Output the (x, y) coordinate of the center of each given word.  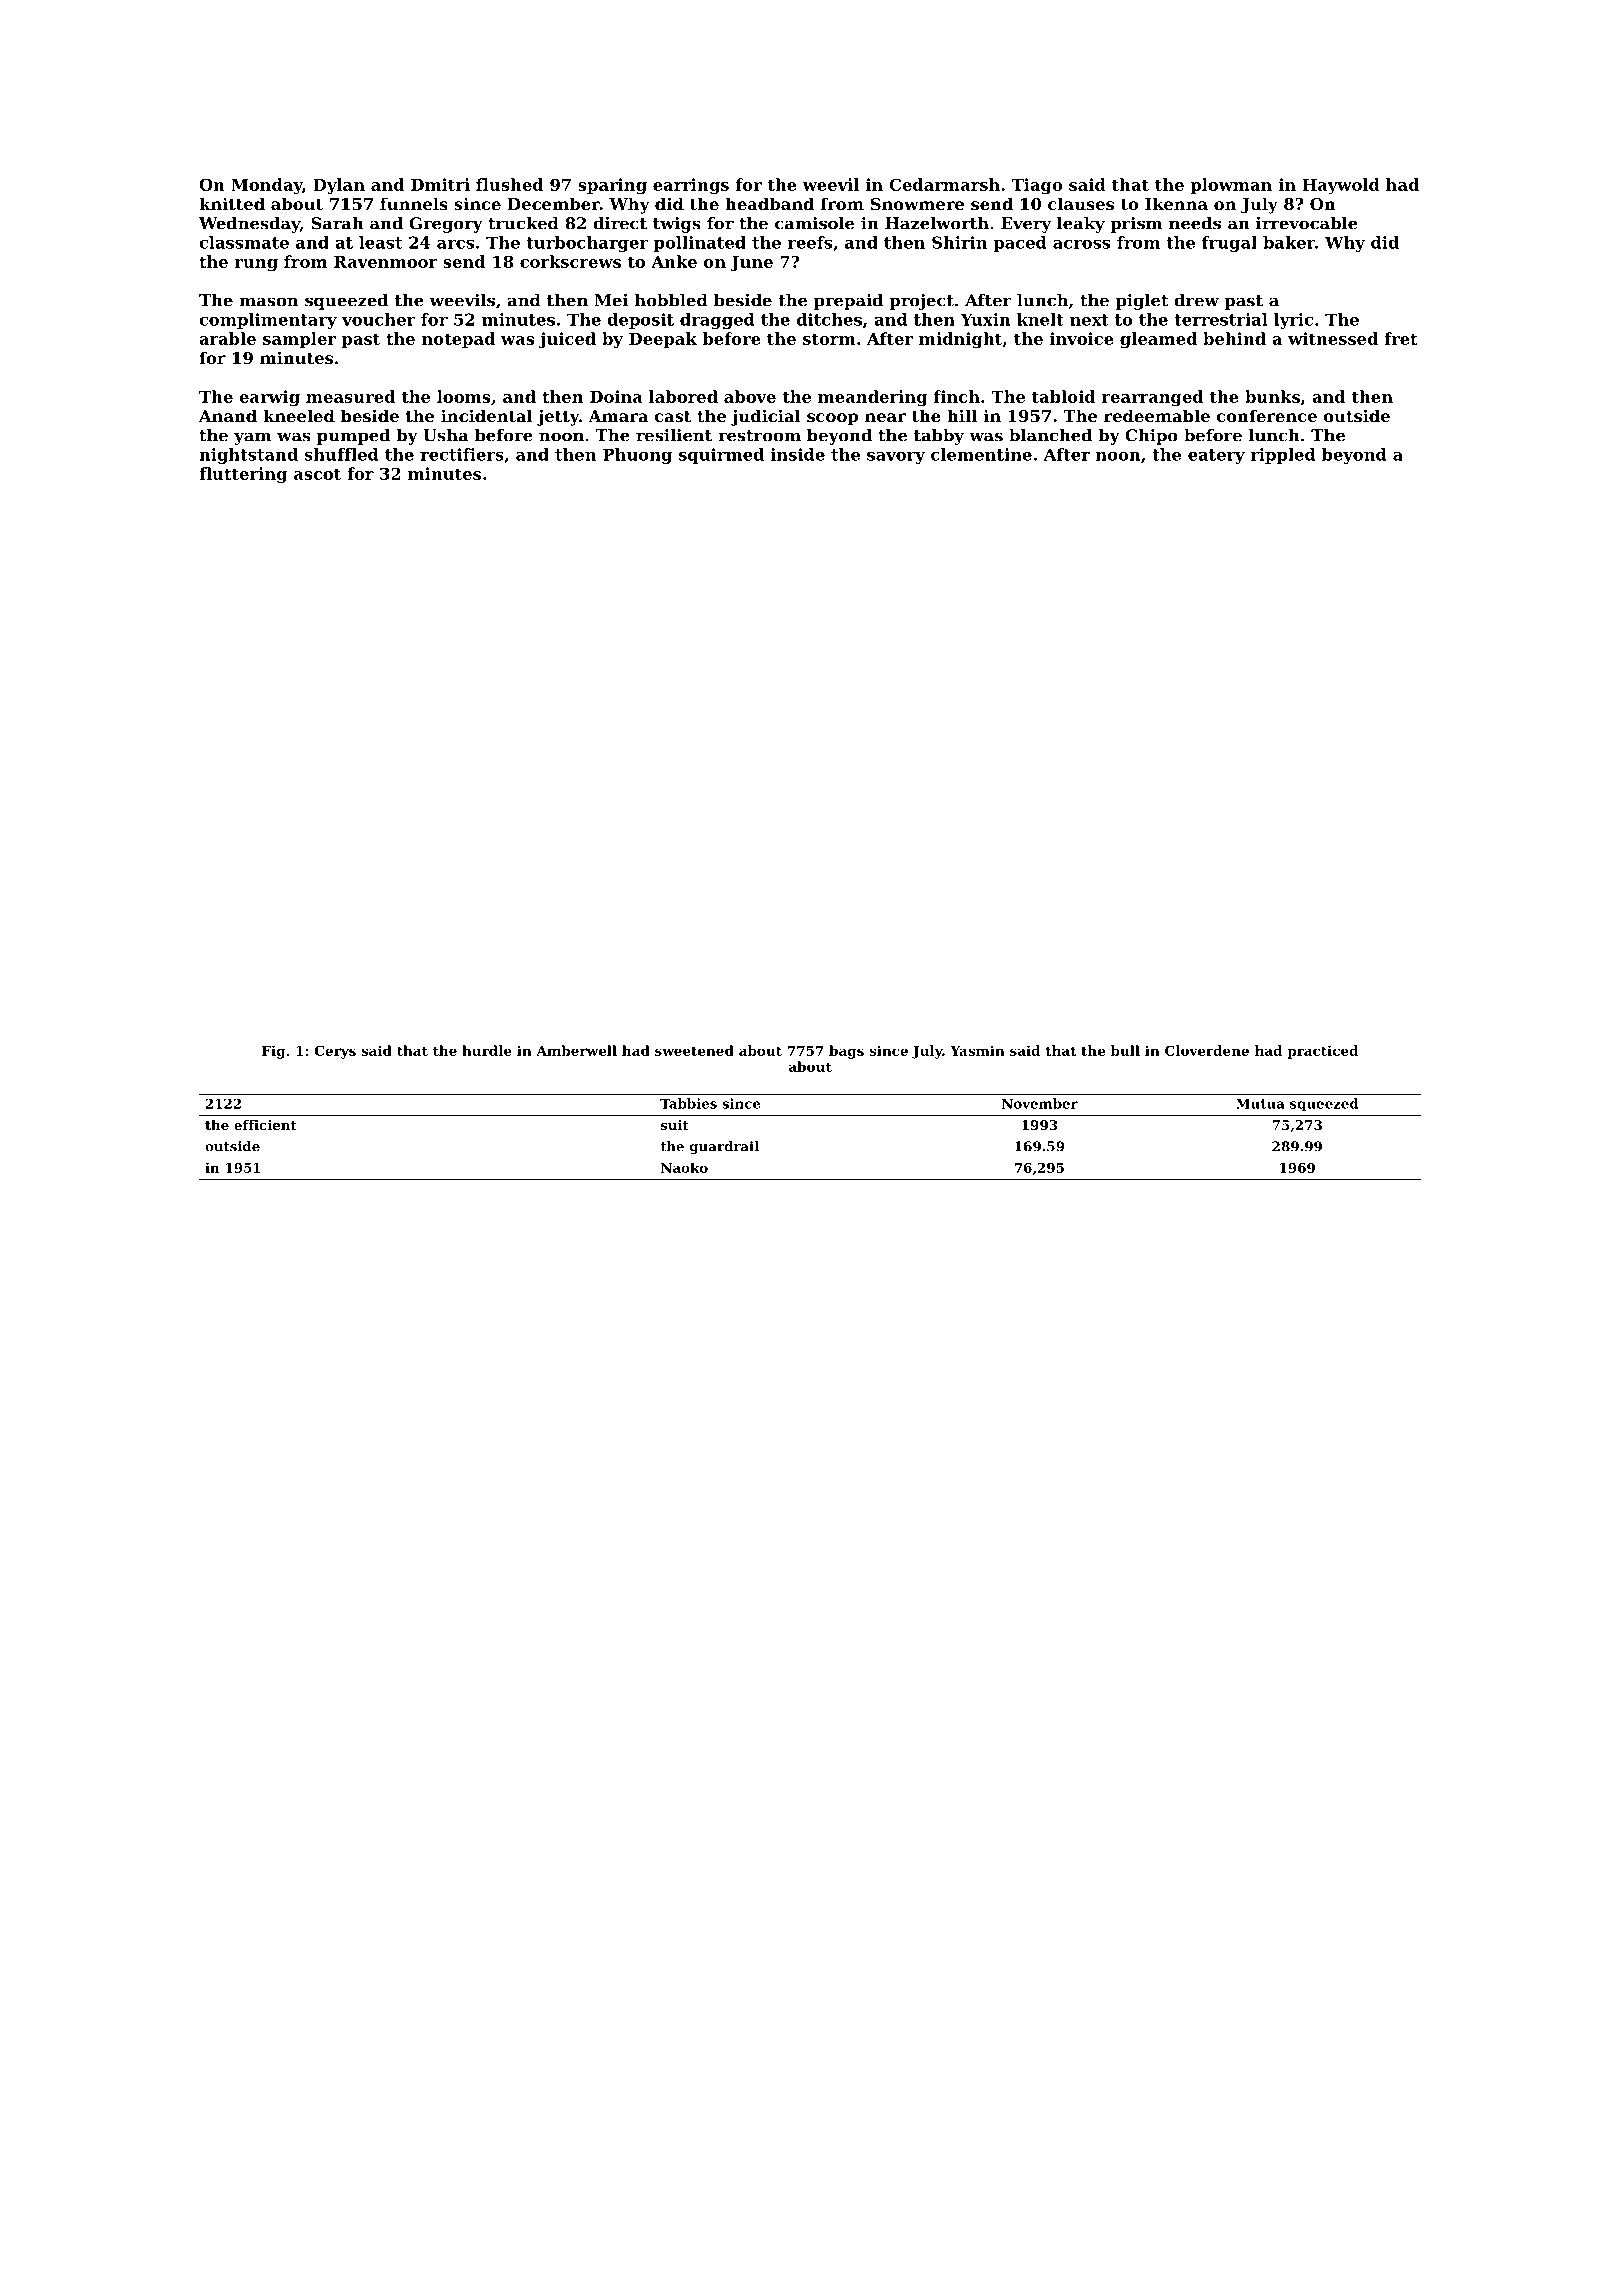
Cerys (335, 1052)
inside (798, 454)
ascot (317, 474)
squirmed (721, 456)
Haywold (1341, 186)
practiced (1322, 1052)
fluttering (243, 475)
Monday (266, 186)
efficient (265, 1125)
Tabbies (688, 1103)
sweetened (694, 1050)
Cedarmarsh (944, 184)
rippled (1283, 456)
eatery (1216, 456)
